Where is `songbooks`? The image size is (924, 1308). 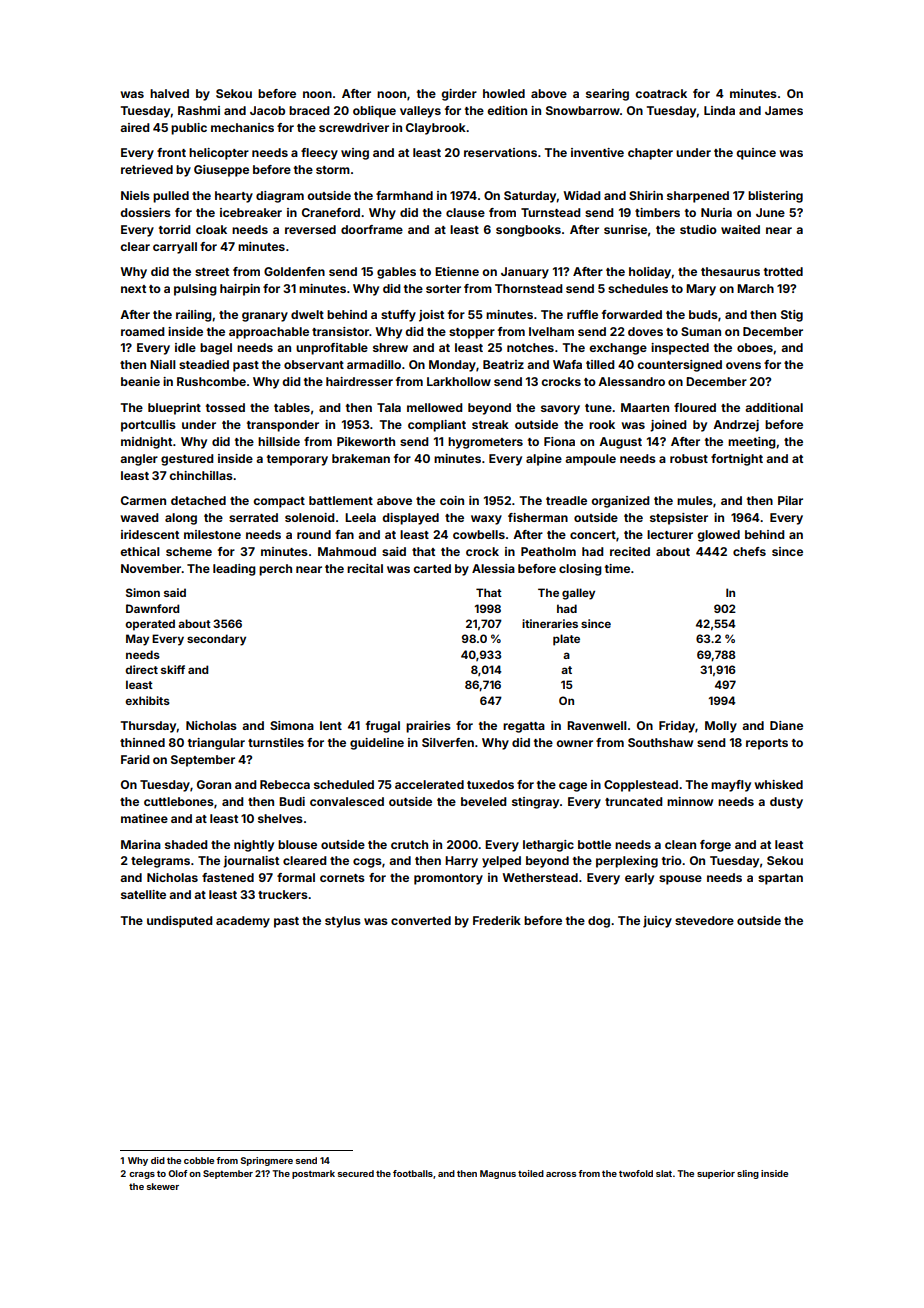
songbooks is located at coordinates (528, 231).
